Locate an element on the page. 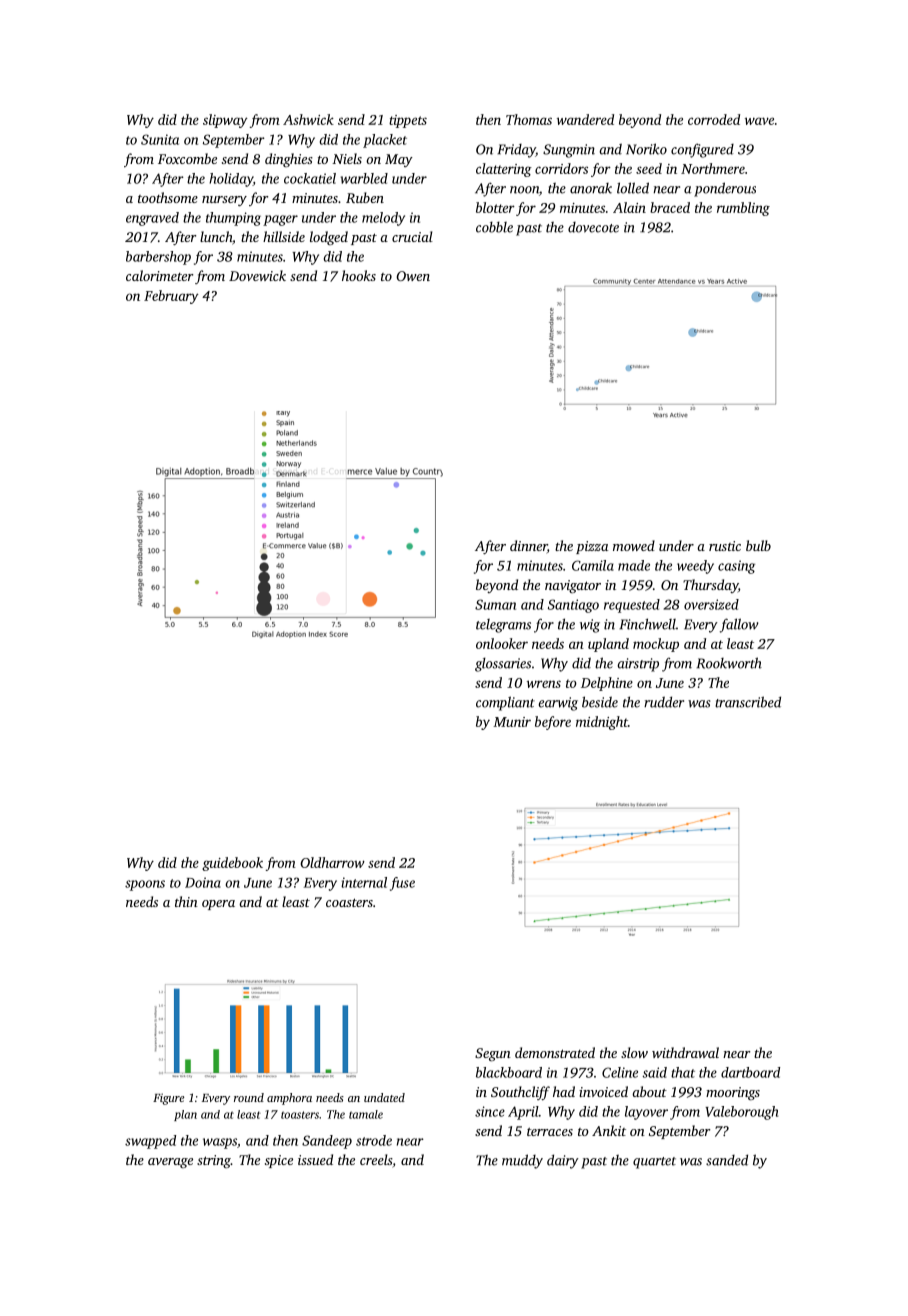  Suman is located at coordinates (495, 604).
